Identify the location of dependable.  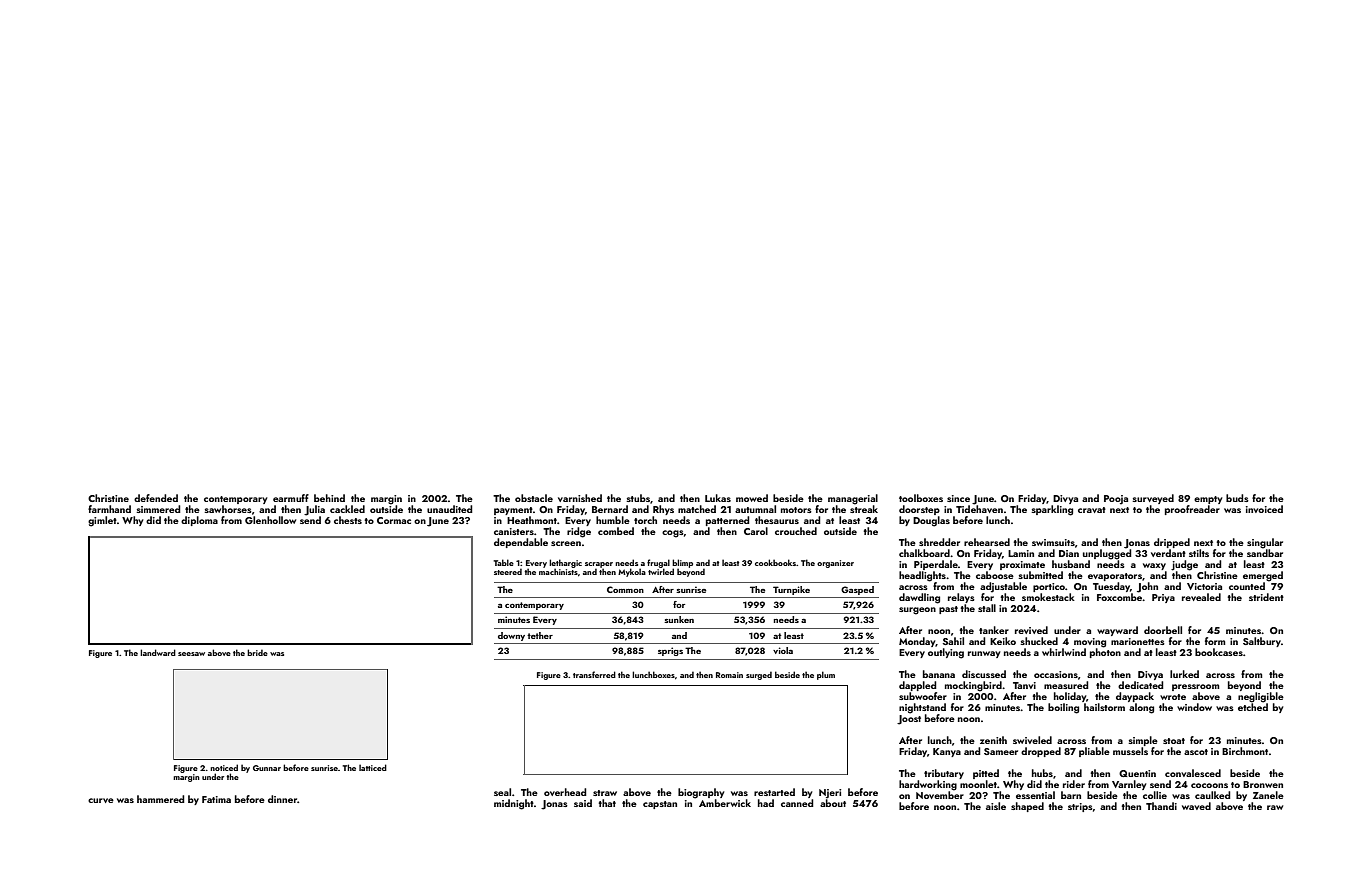
(521, 543).
